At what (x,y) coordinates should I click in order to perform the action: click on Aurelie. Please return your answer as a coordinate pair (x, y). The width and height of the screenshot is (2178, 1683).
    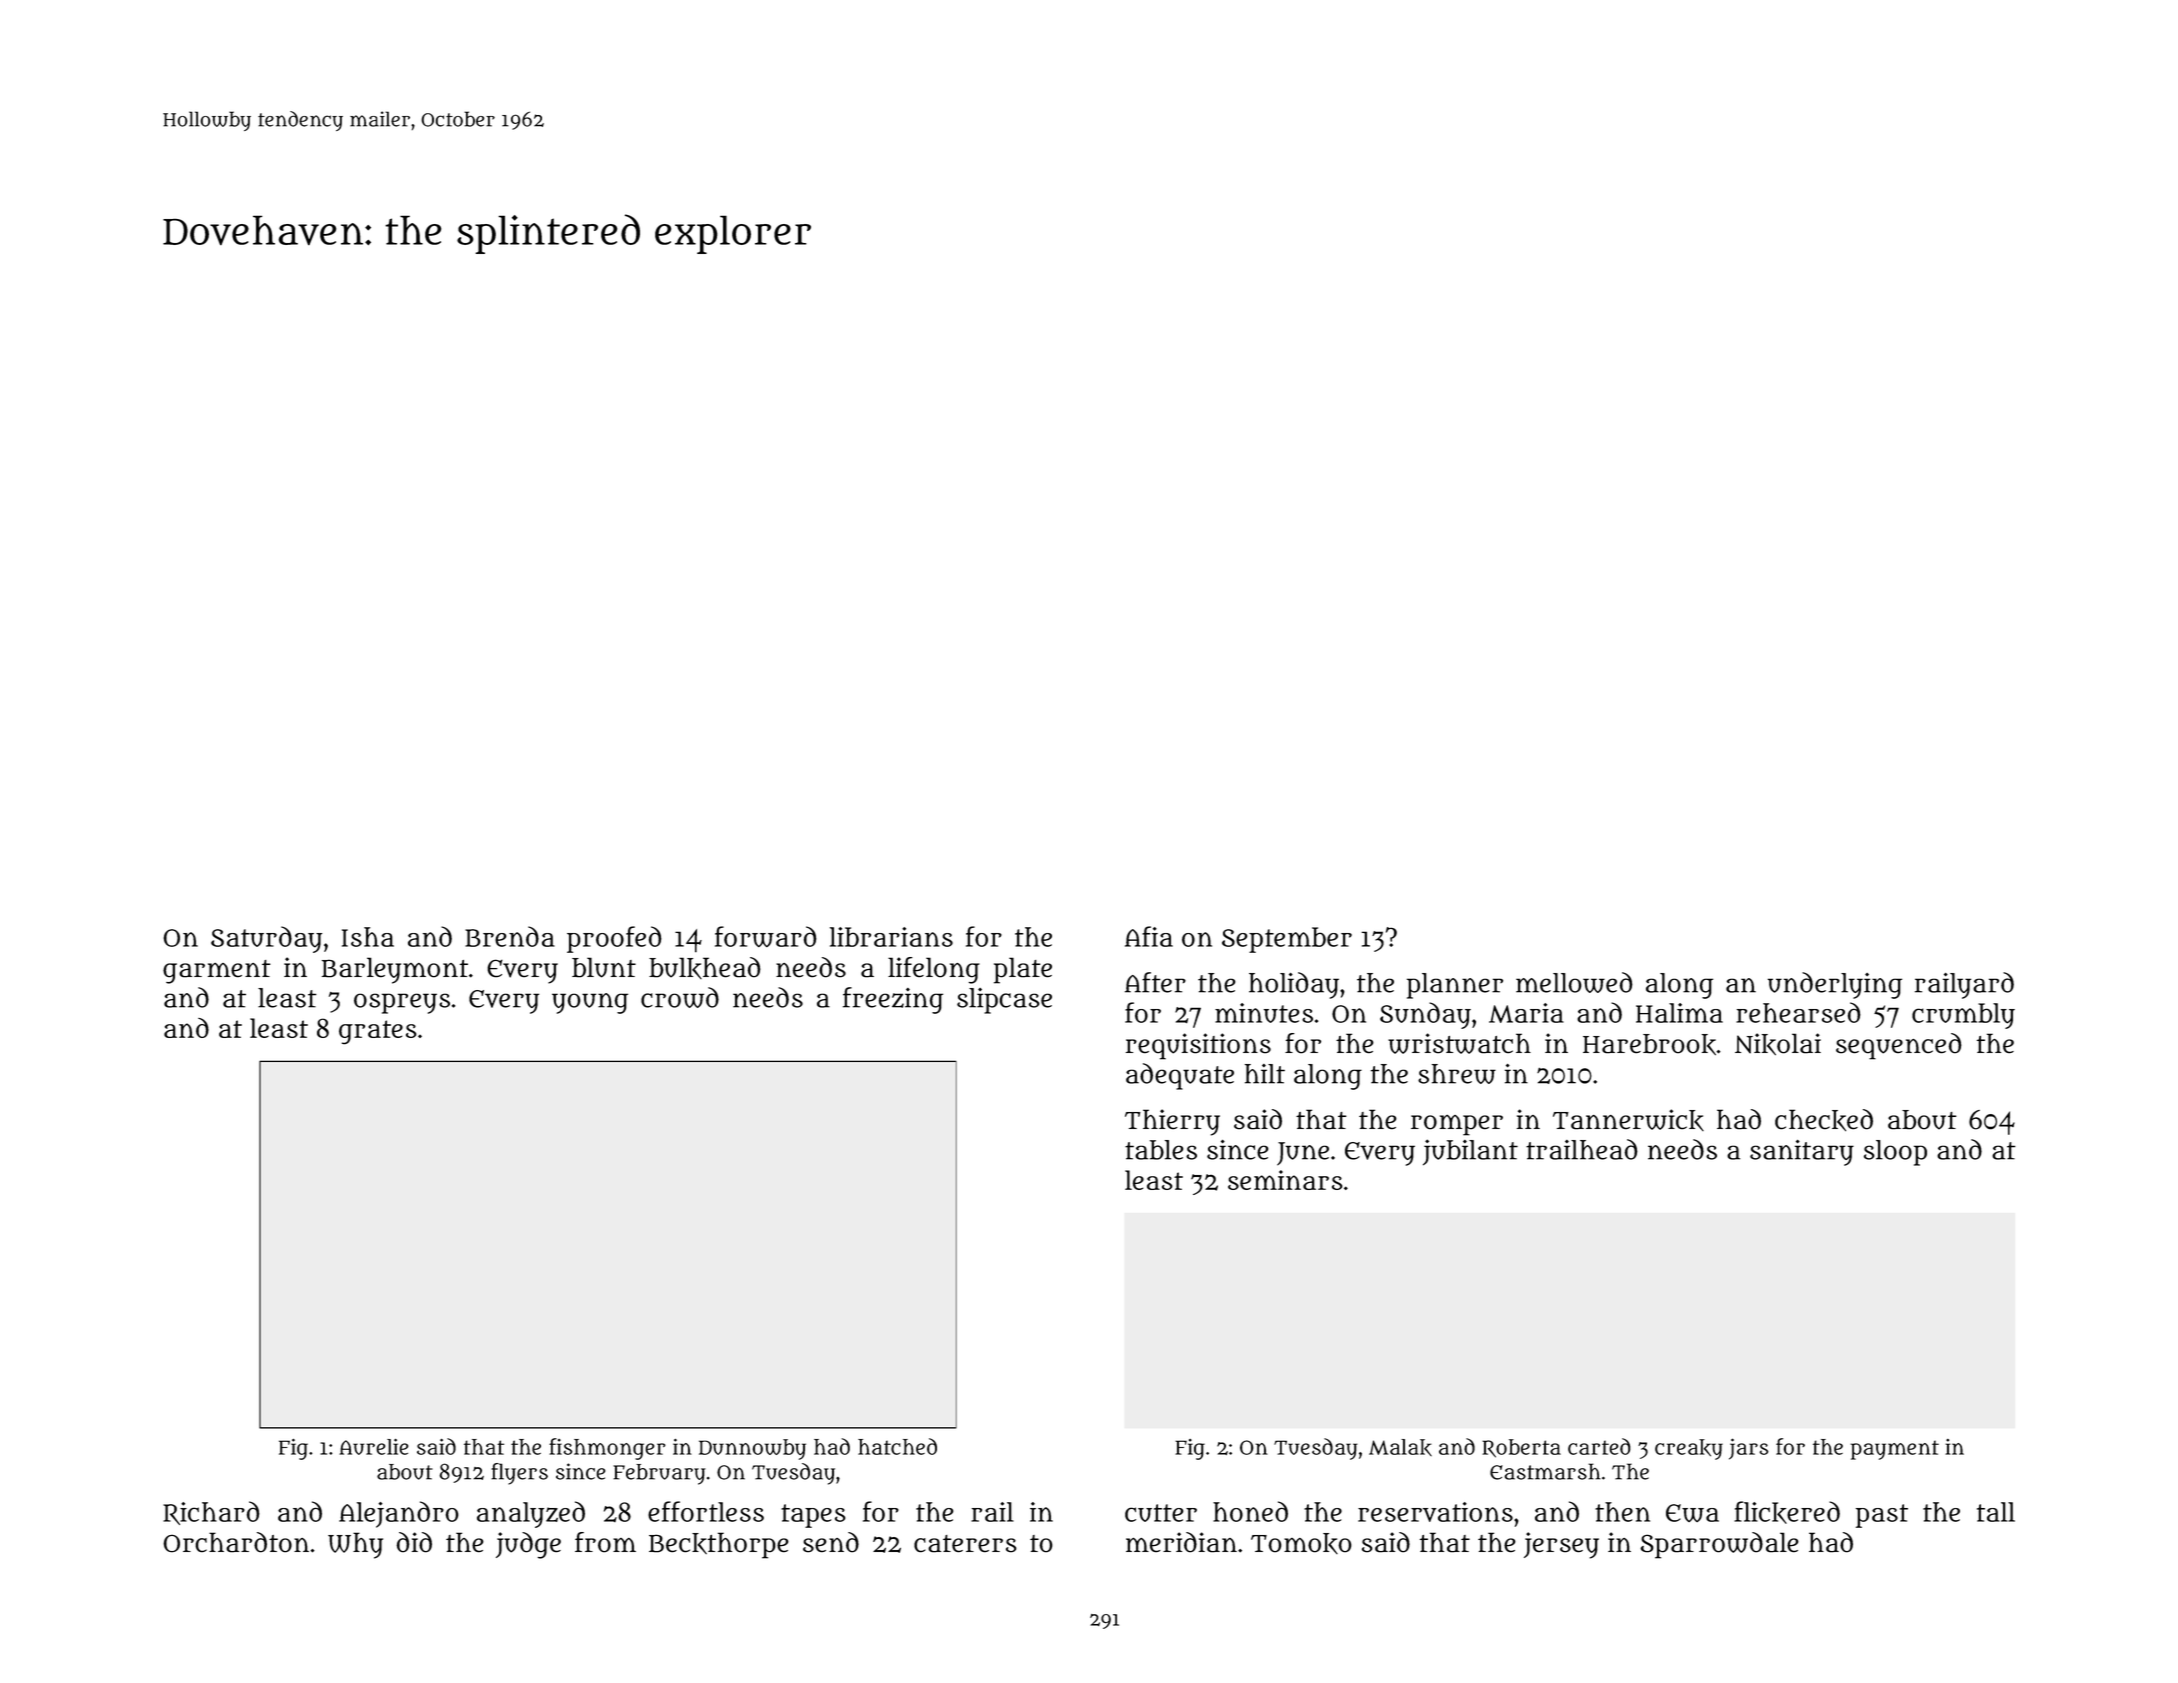
    Looking at the image, I should click on (373, 1446).
